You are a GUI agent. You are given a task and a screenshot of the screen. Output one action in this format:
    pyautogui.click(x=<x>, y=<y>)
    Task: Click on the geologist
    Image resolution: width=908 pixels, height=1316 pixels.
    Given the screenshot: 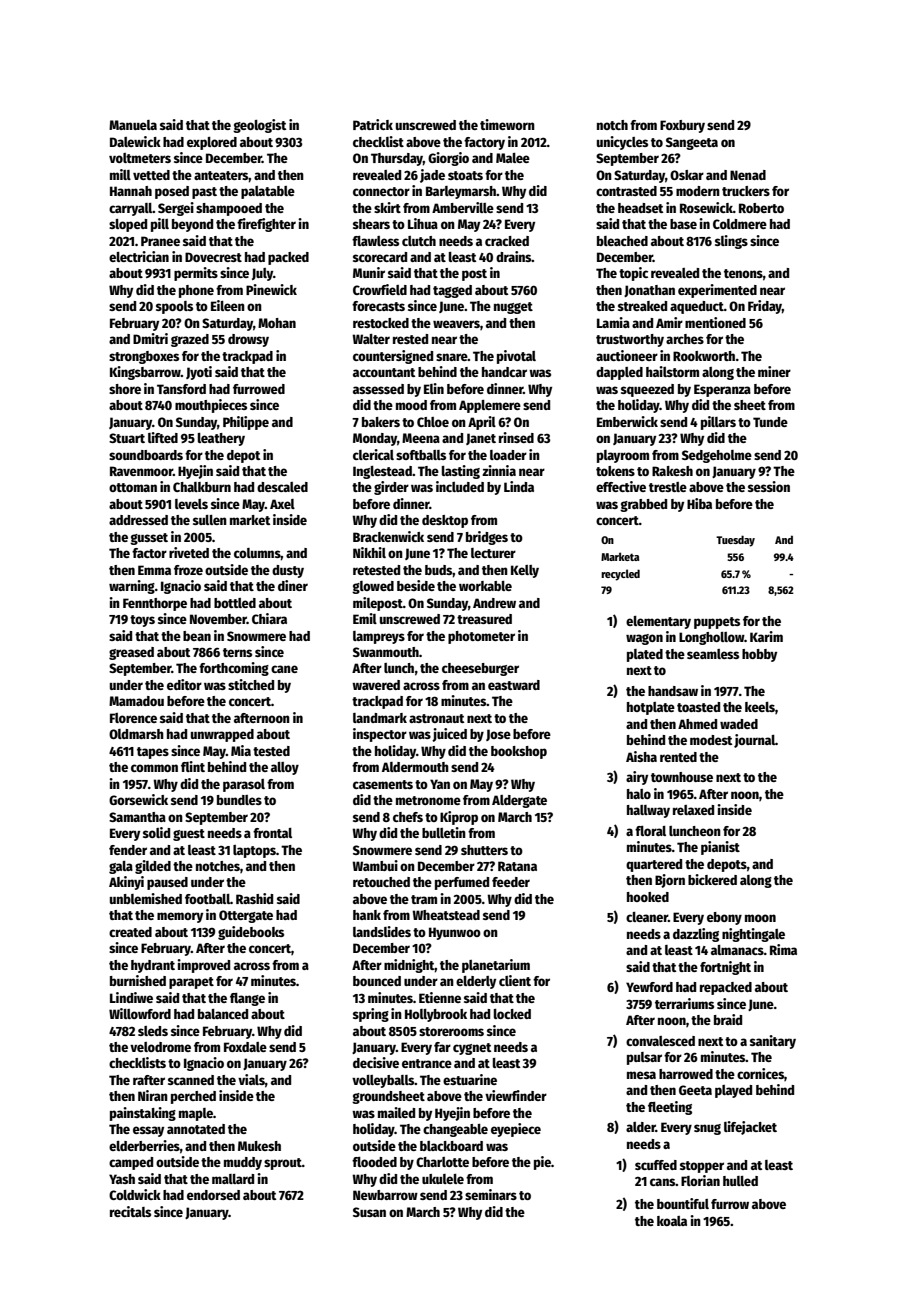 What is the action you would take?
    pyautogui.click(x=259, y=126)
